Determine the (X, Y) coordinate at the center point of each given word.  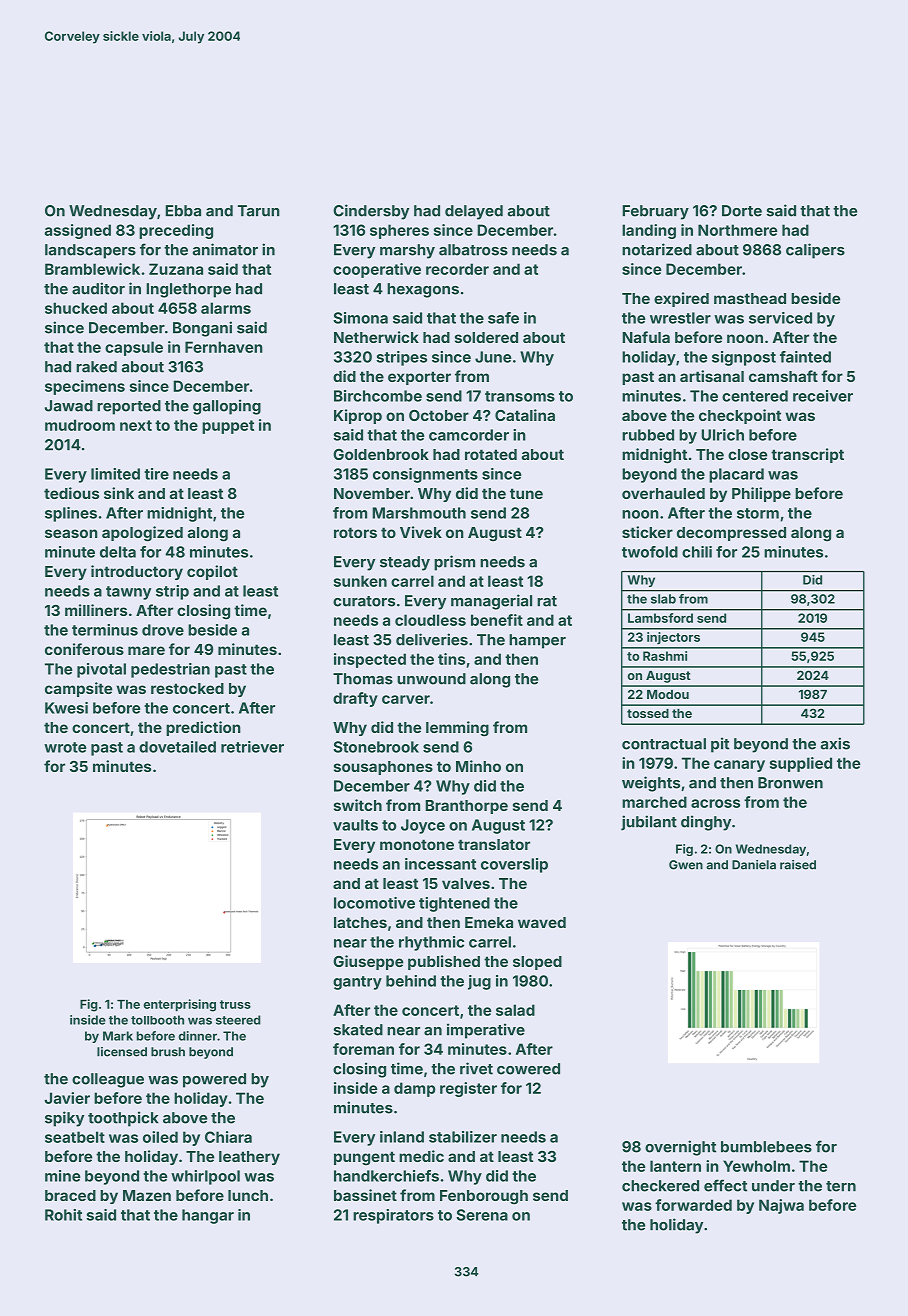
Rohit (63, 1215)
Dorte (742, 211)
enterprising (179, 1005)
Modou (668, 694)
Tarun (259, 211)
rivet (476, 1068)
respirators (393, 1216)
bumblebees (766, 1147)
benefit (497, 620)
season (71, 533)
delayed (474, 212)
